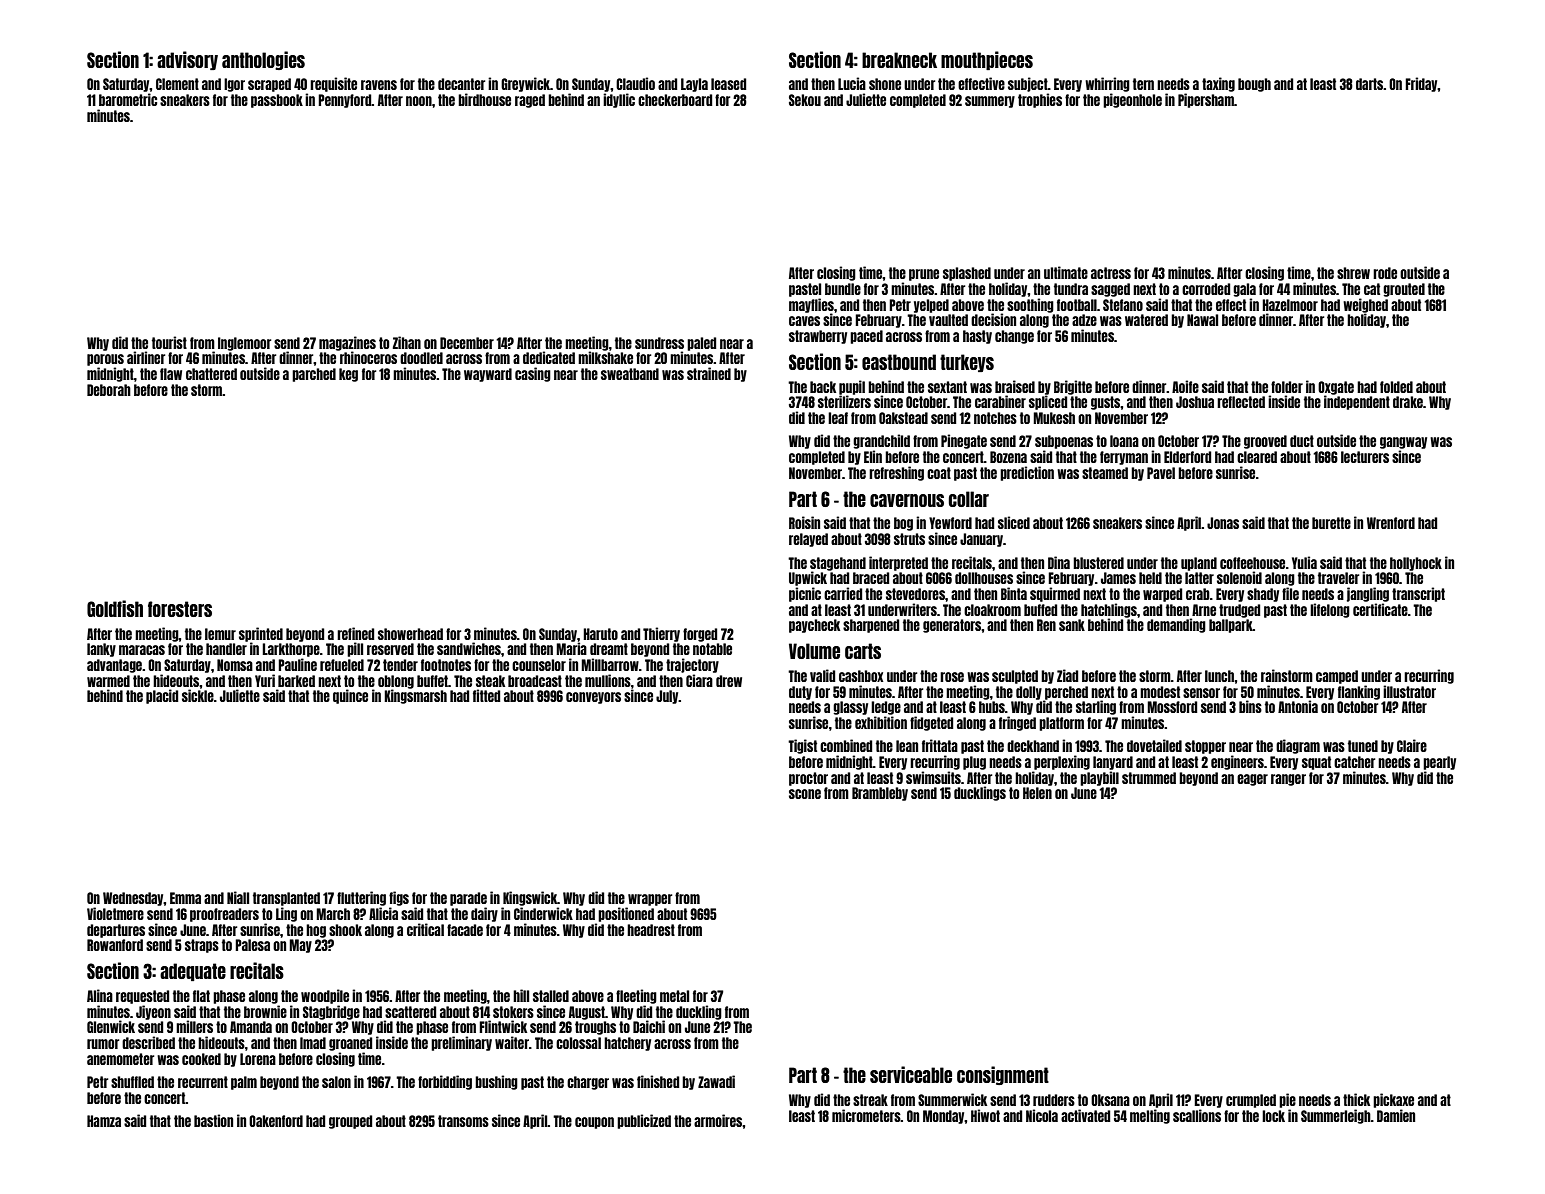 Image resolution: width=1545 pixels, height=1194 pixels. I want to click on micrometers, so click(866, 1115).
